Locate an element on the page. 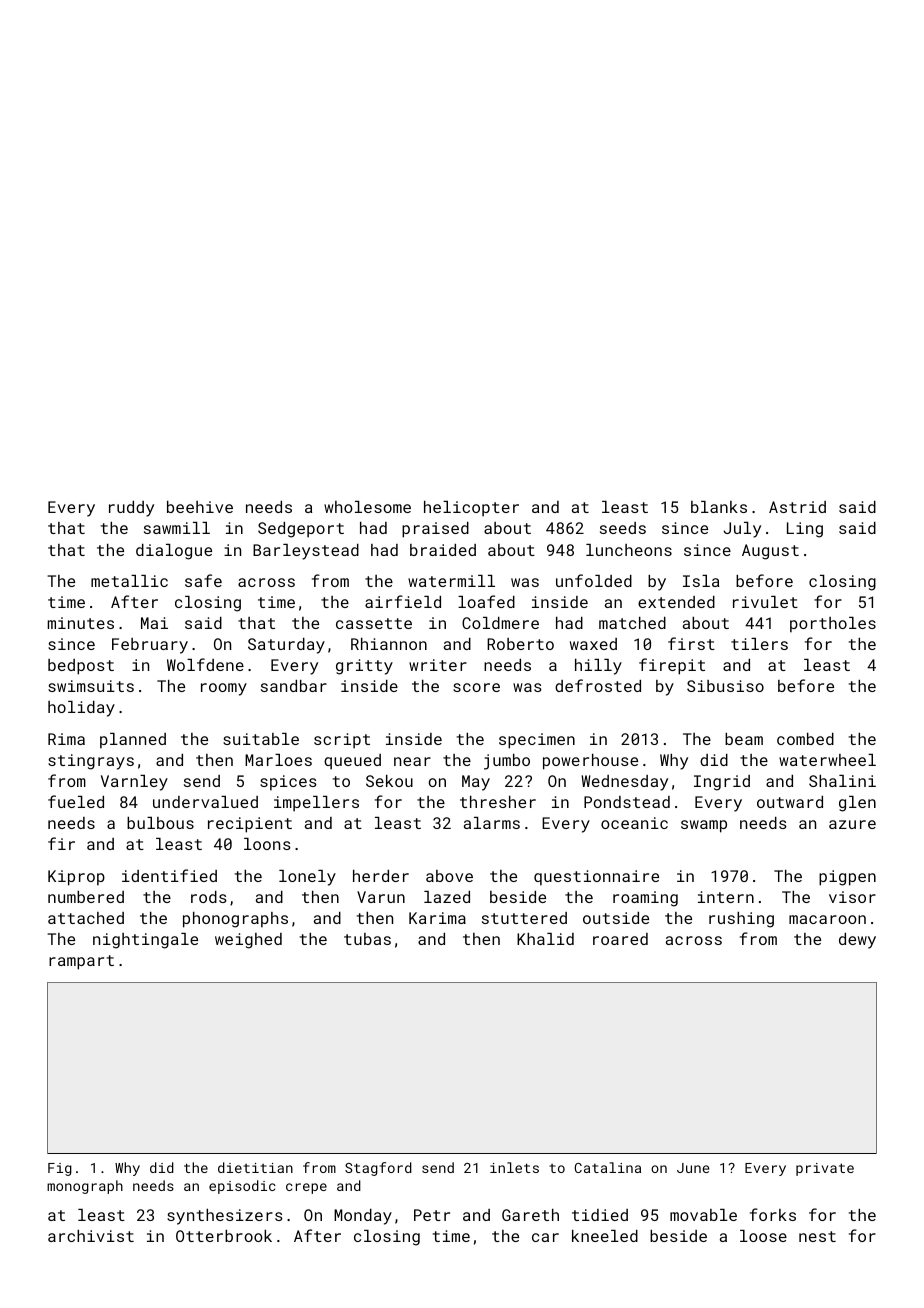 The height and width of the page is (1308, 924). swamp is located at coordinates (704, 826).
